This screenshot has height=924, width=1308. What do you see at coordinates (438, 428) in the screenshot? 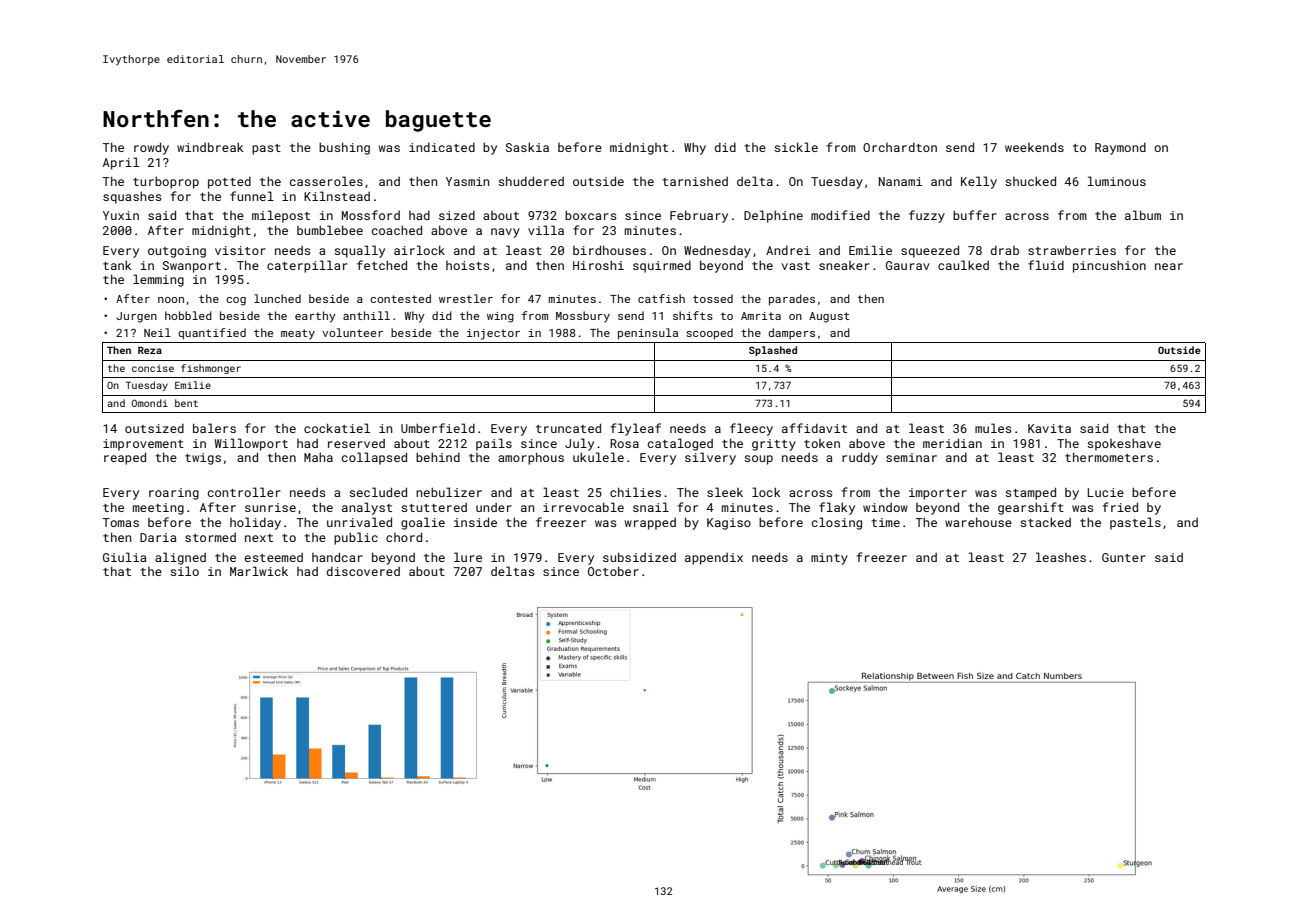
I see `Umberfield` at bounding box center [438, 428].
